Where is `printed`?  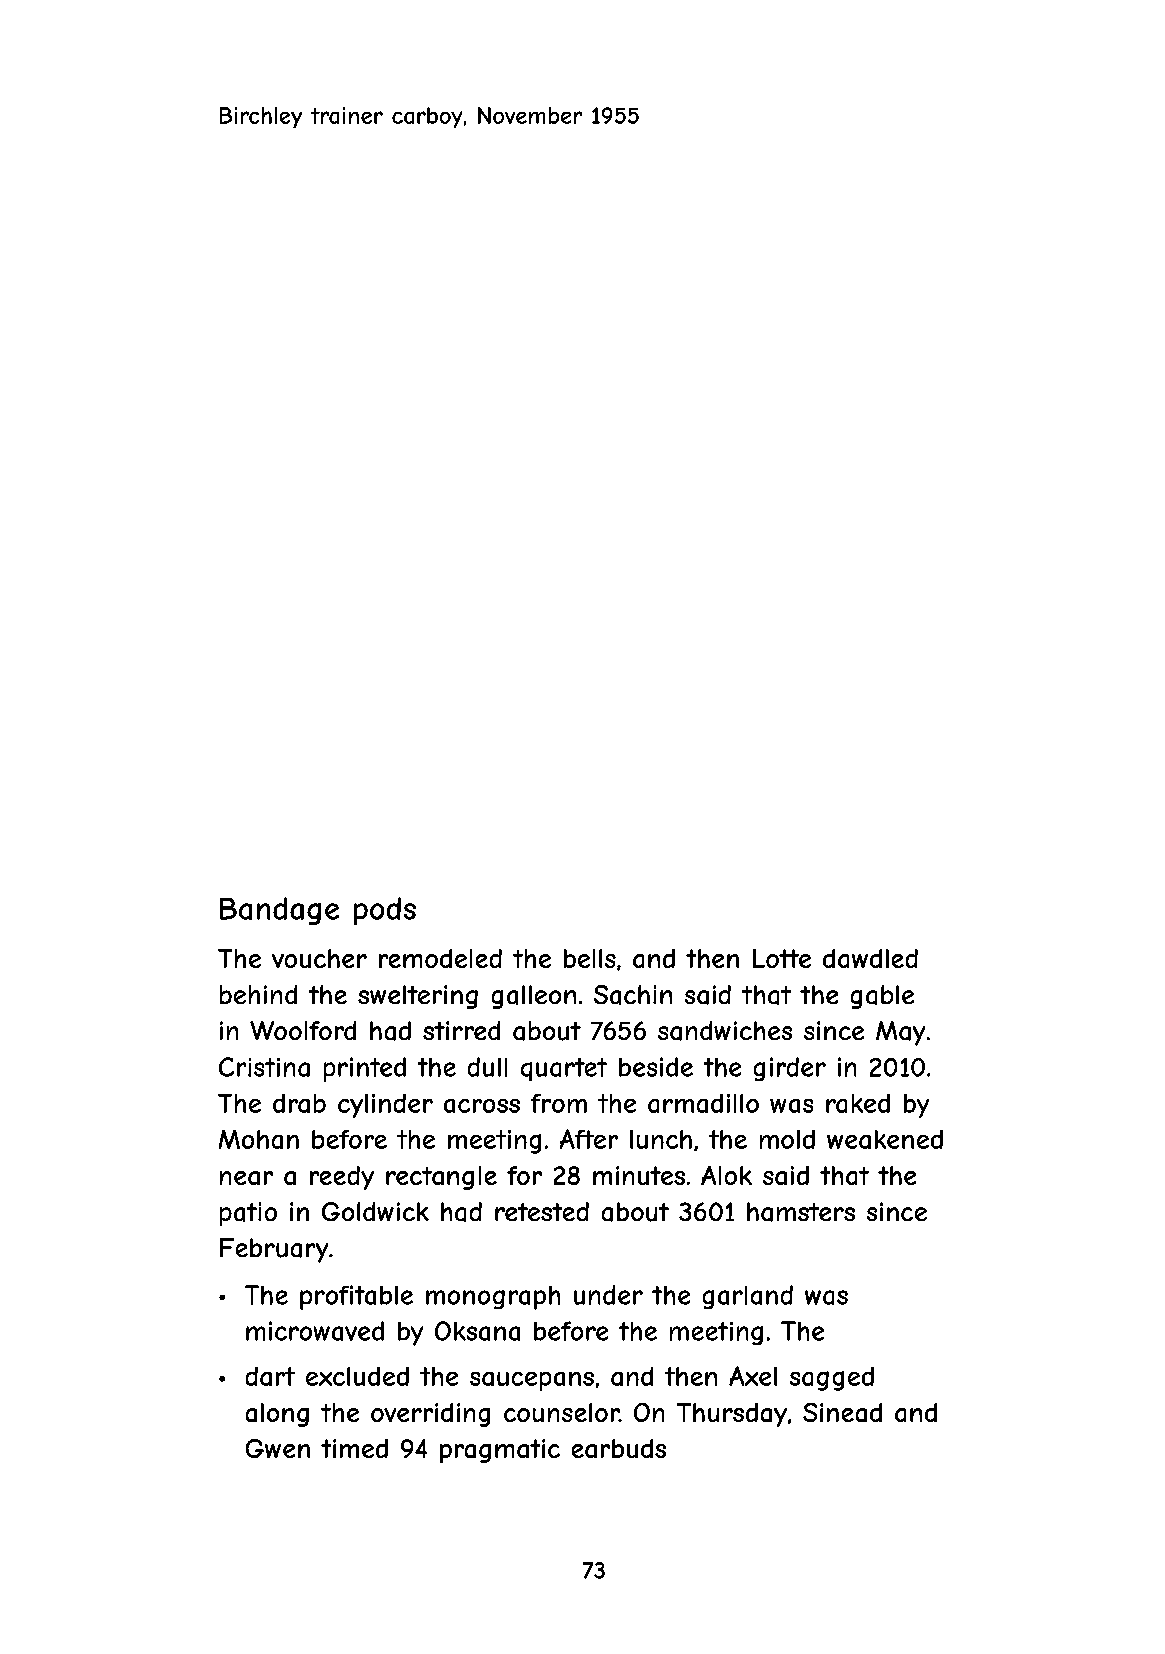 printed is located at coordinates (365, 1069).
